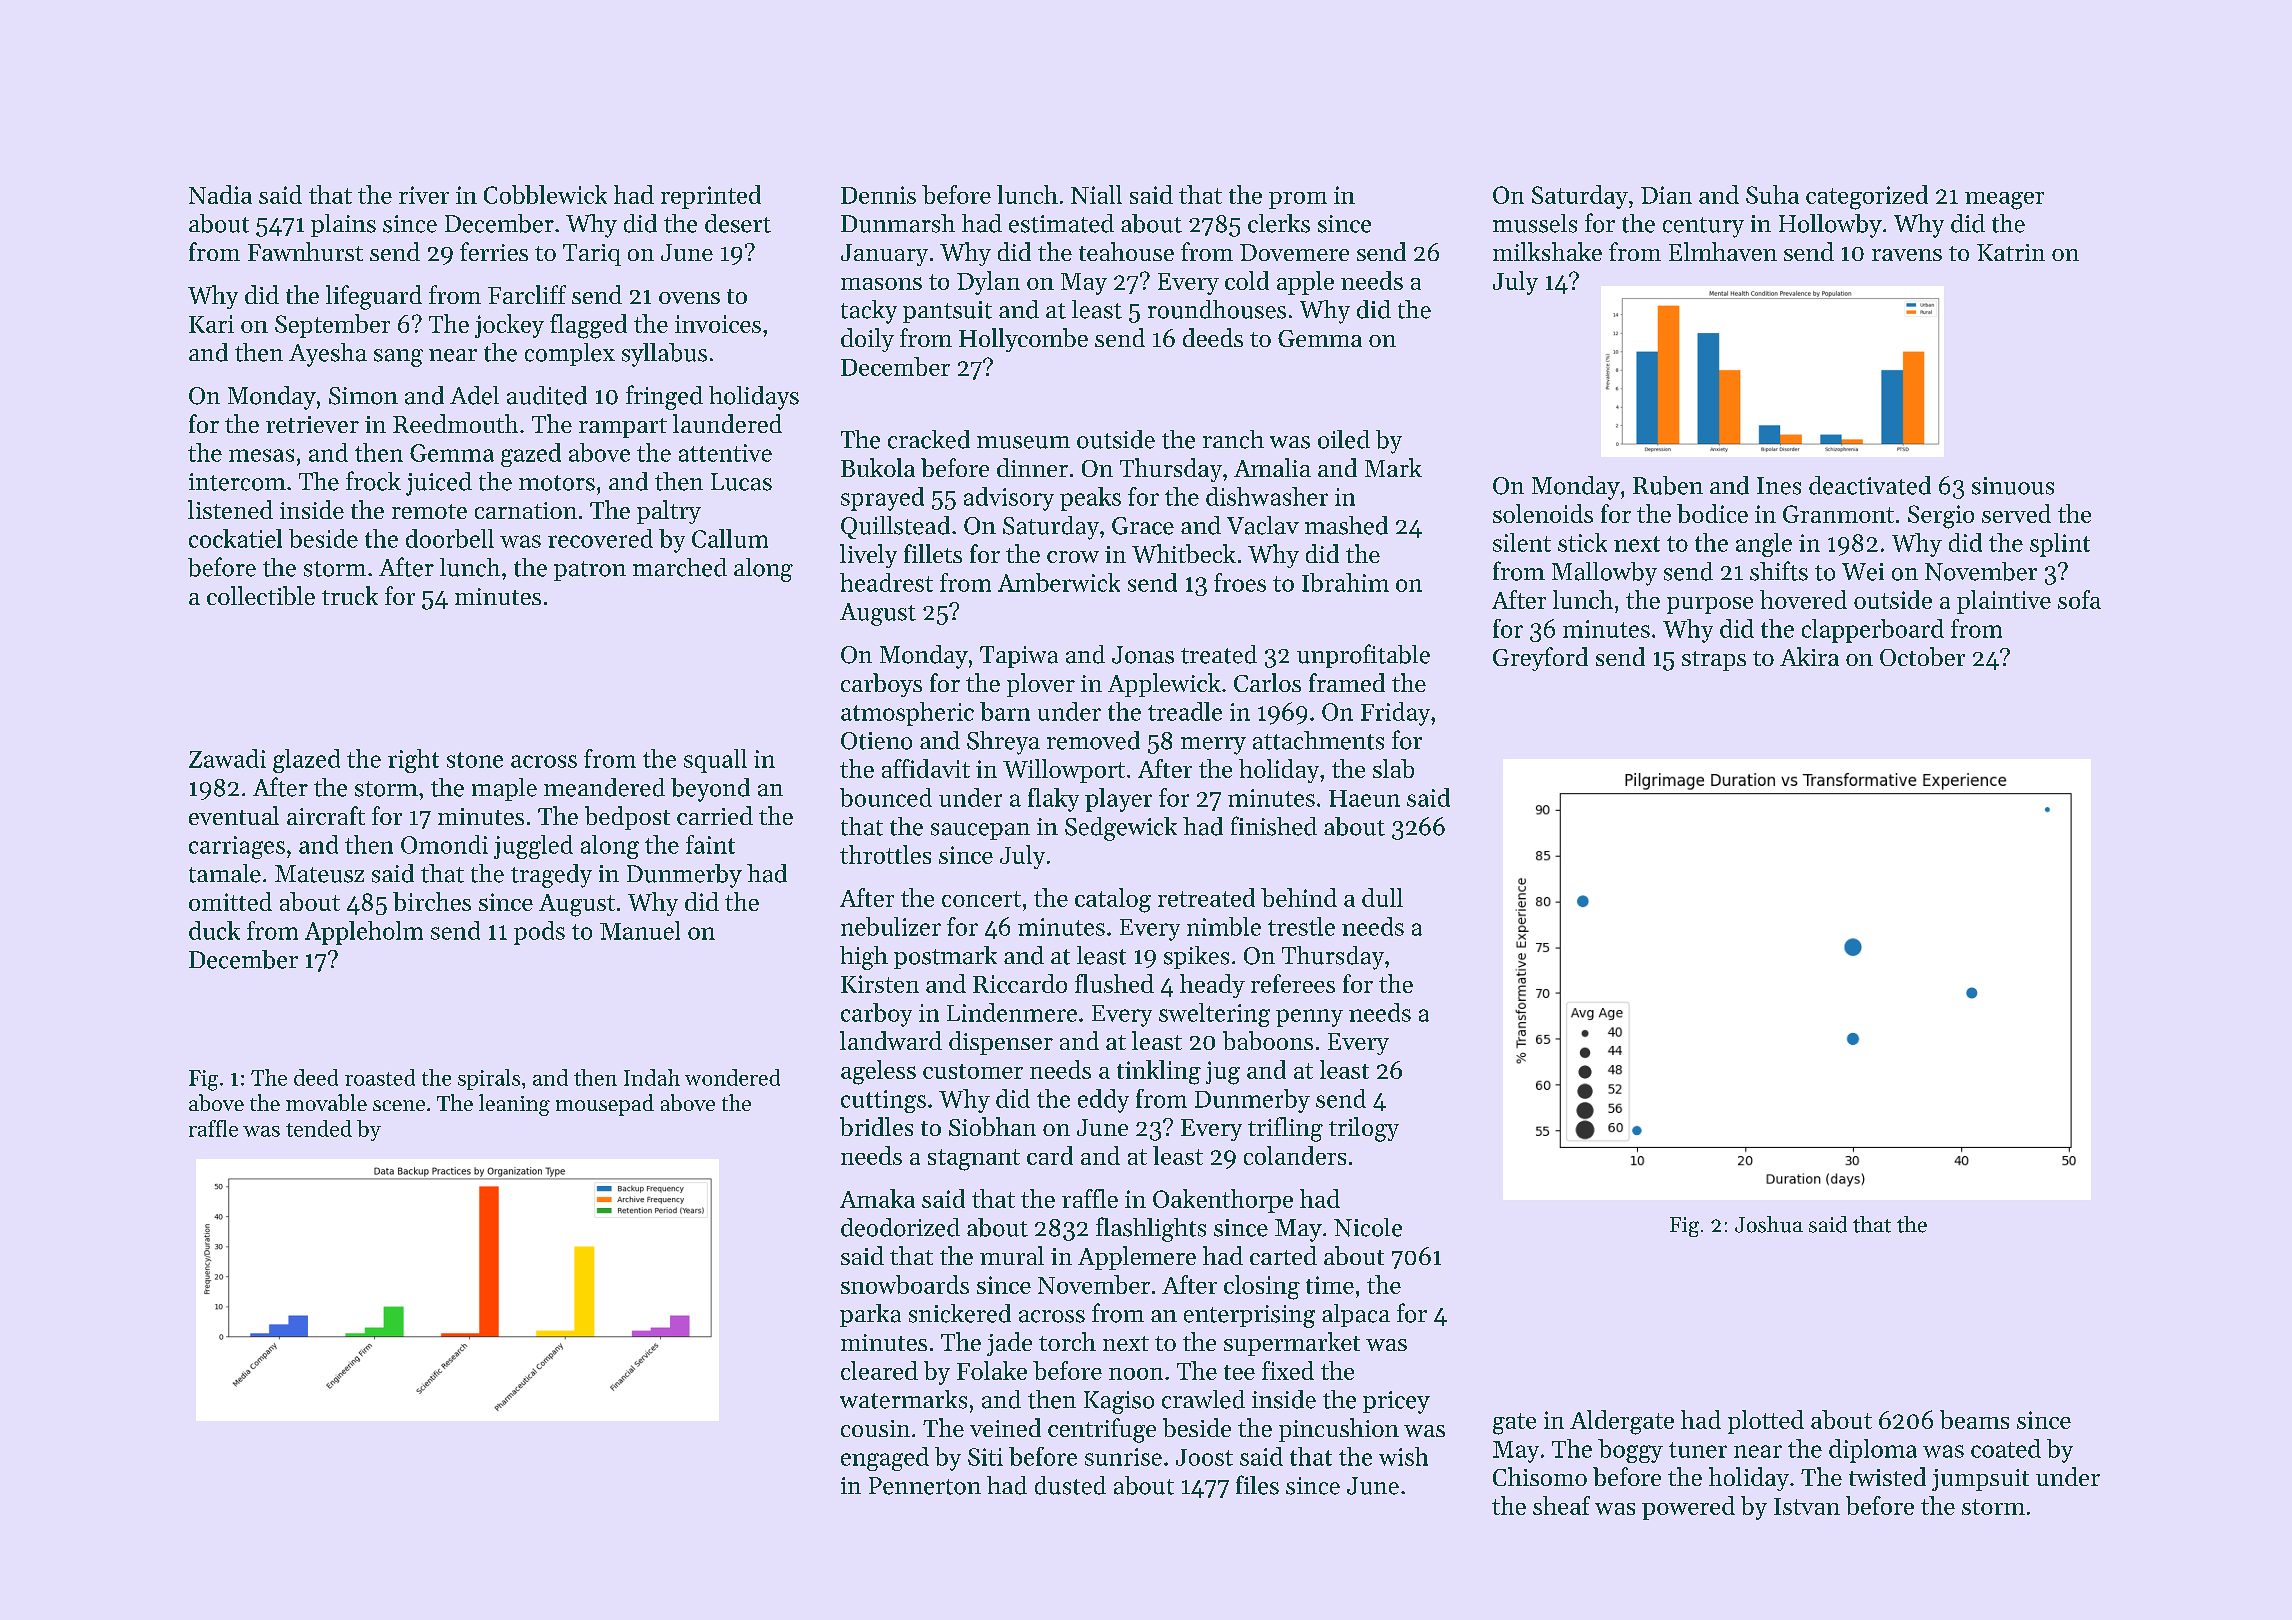 The image size is (2292, 1620). Describe the element at coordinates (489, 1079) in the page. I see `spirals` at that location.
